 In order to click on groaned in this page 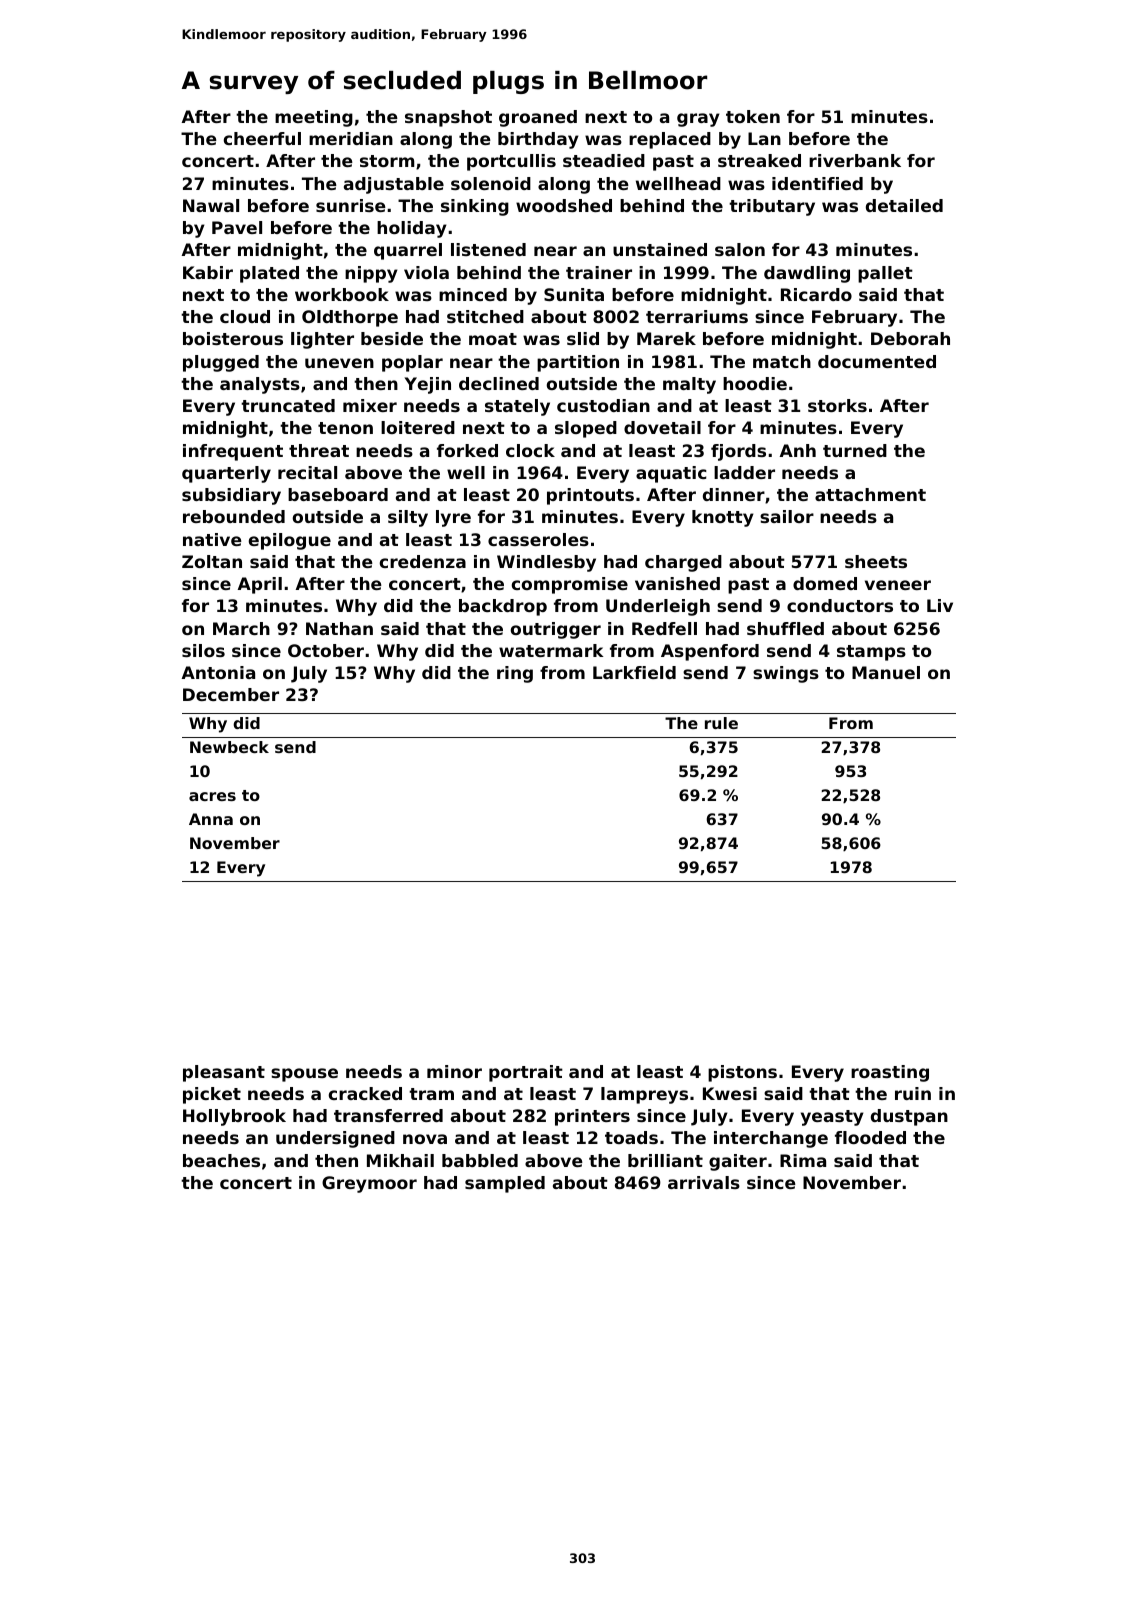, I will do `click(538, 118)`.
